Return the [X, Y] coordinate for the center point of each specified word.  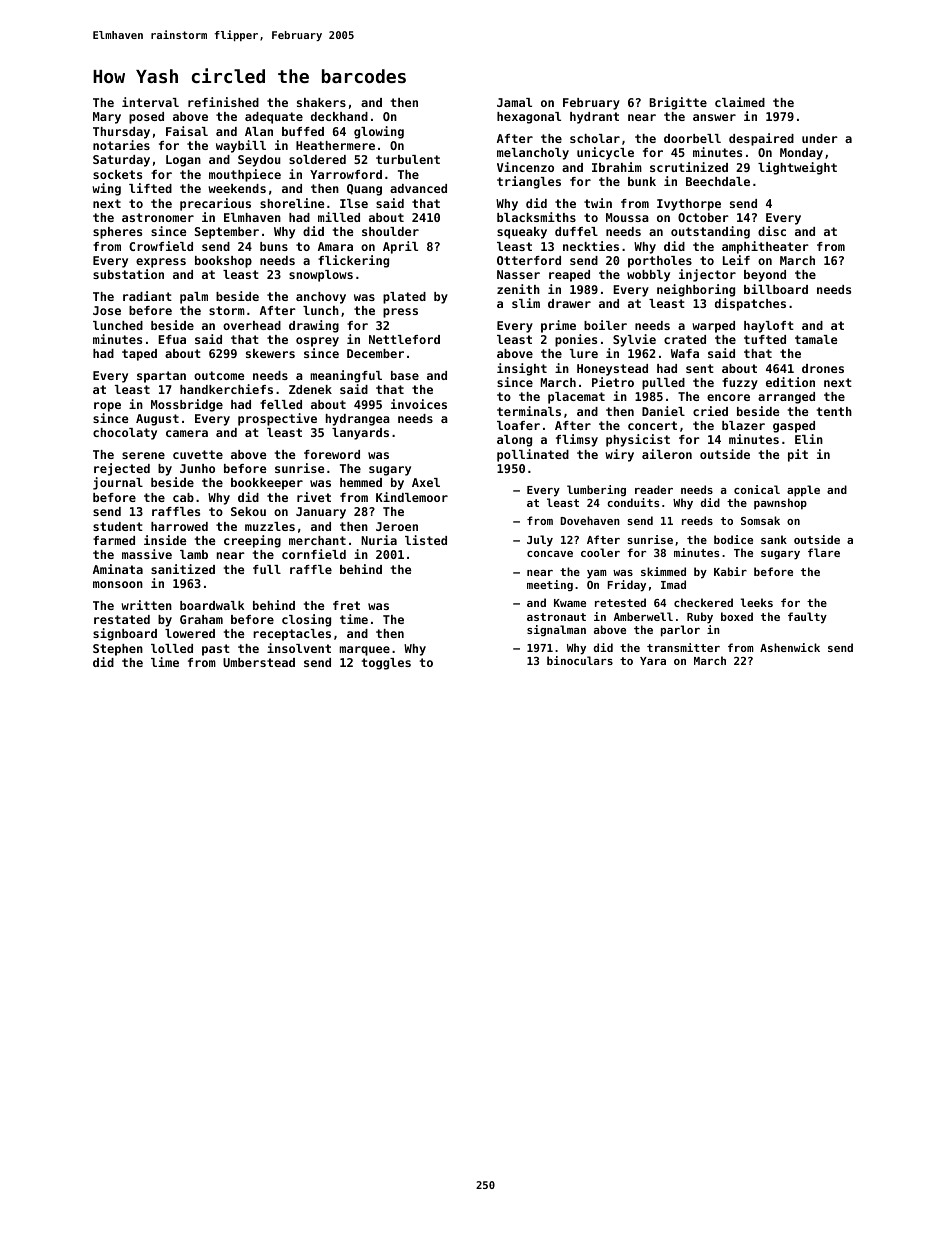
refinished [223, 102]
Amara [335, 246]
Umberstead [259, 662]
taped [139, 355]
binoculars [580, 660]
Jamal [514, 102]
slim [526, 303]
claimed [740, 102]
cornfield [314, 554]
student [118, 526]
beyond [765, 276]
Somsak [760, 520]
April [400, 247]
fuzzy [740, 384]
